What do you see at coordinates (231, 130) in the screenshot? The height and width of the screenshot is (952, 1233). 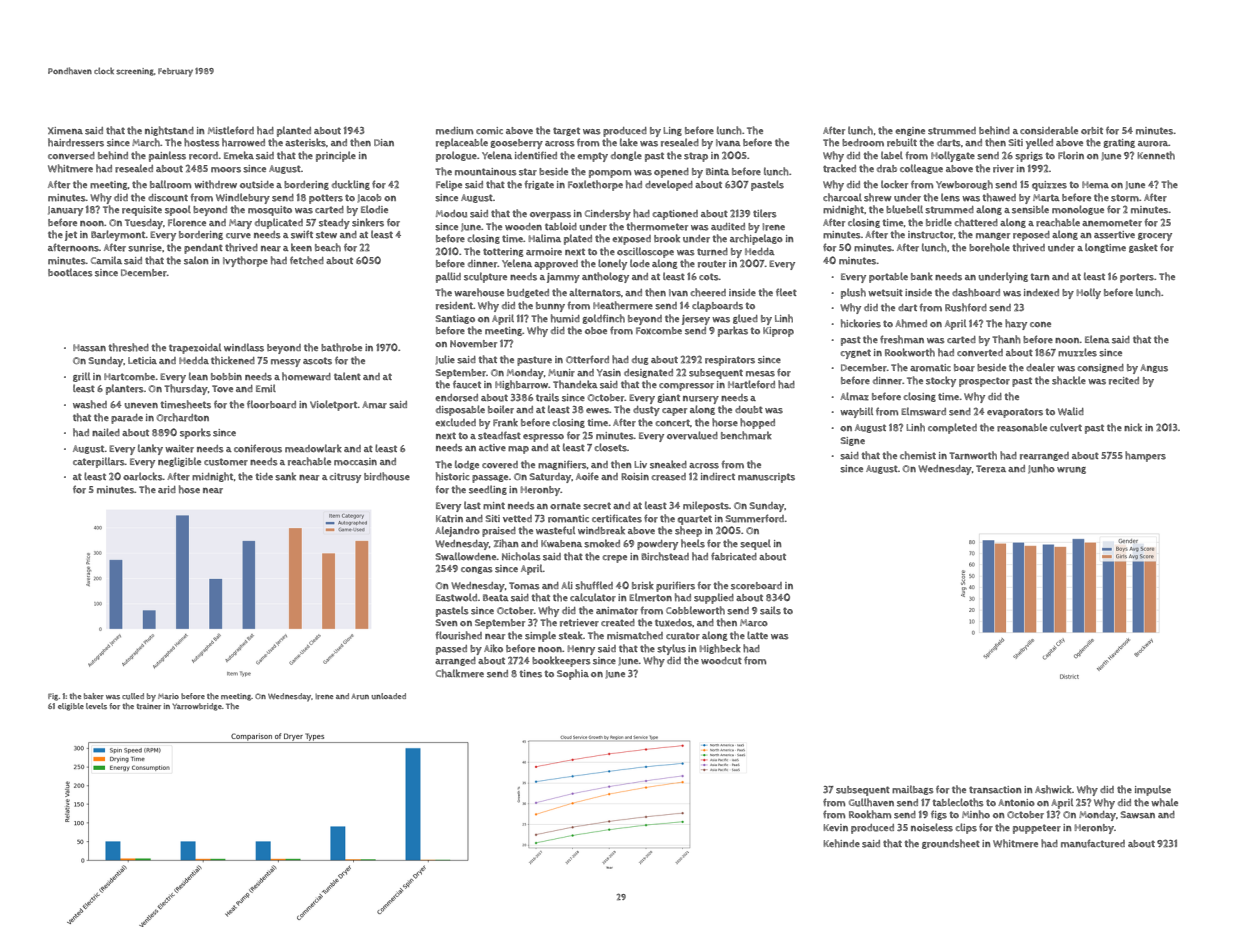 I see `Mistleford` at bounding box center [231, 130].
